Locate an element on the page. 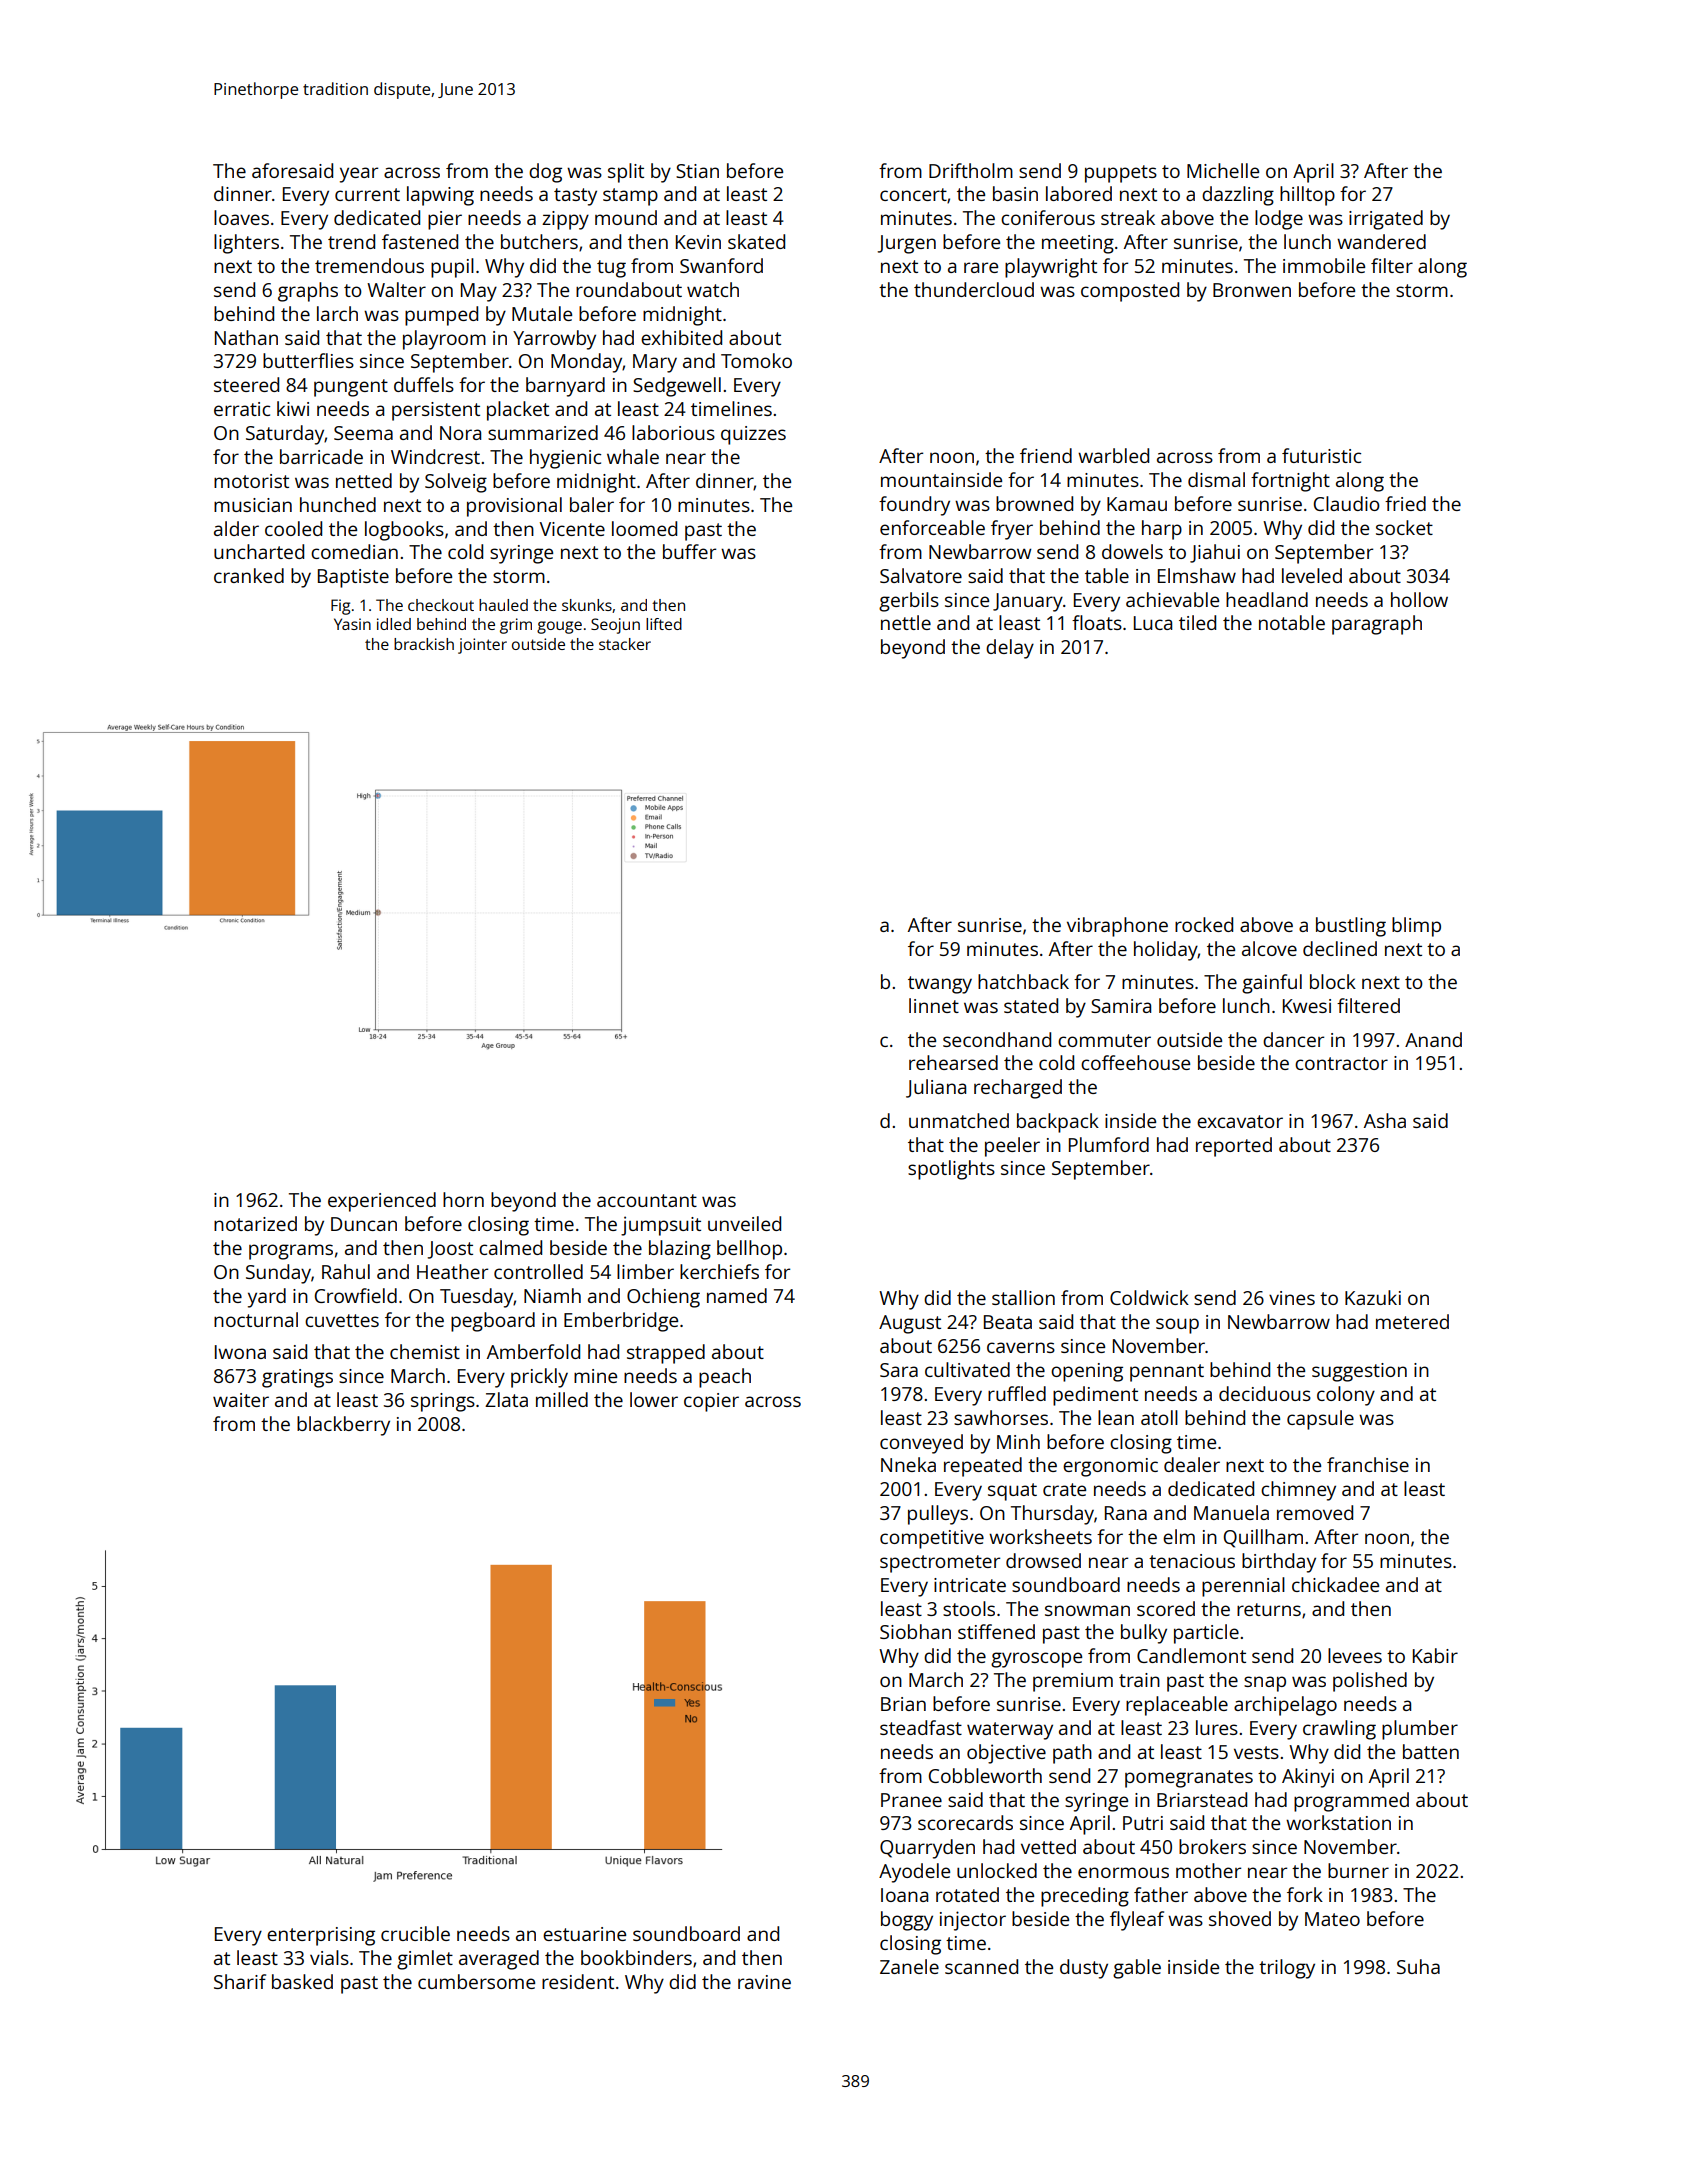 This image has height=2178, width=1683. jointer is located at coordinates (482, 646).
